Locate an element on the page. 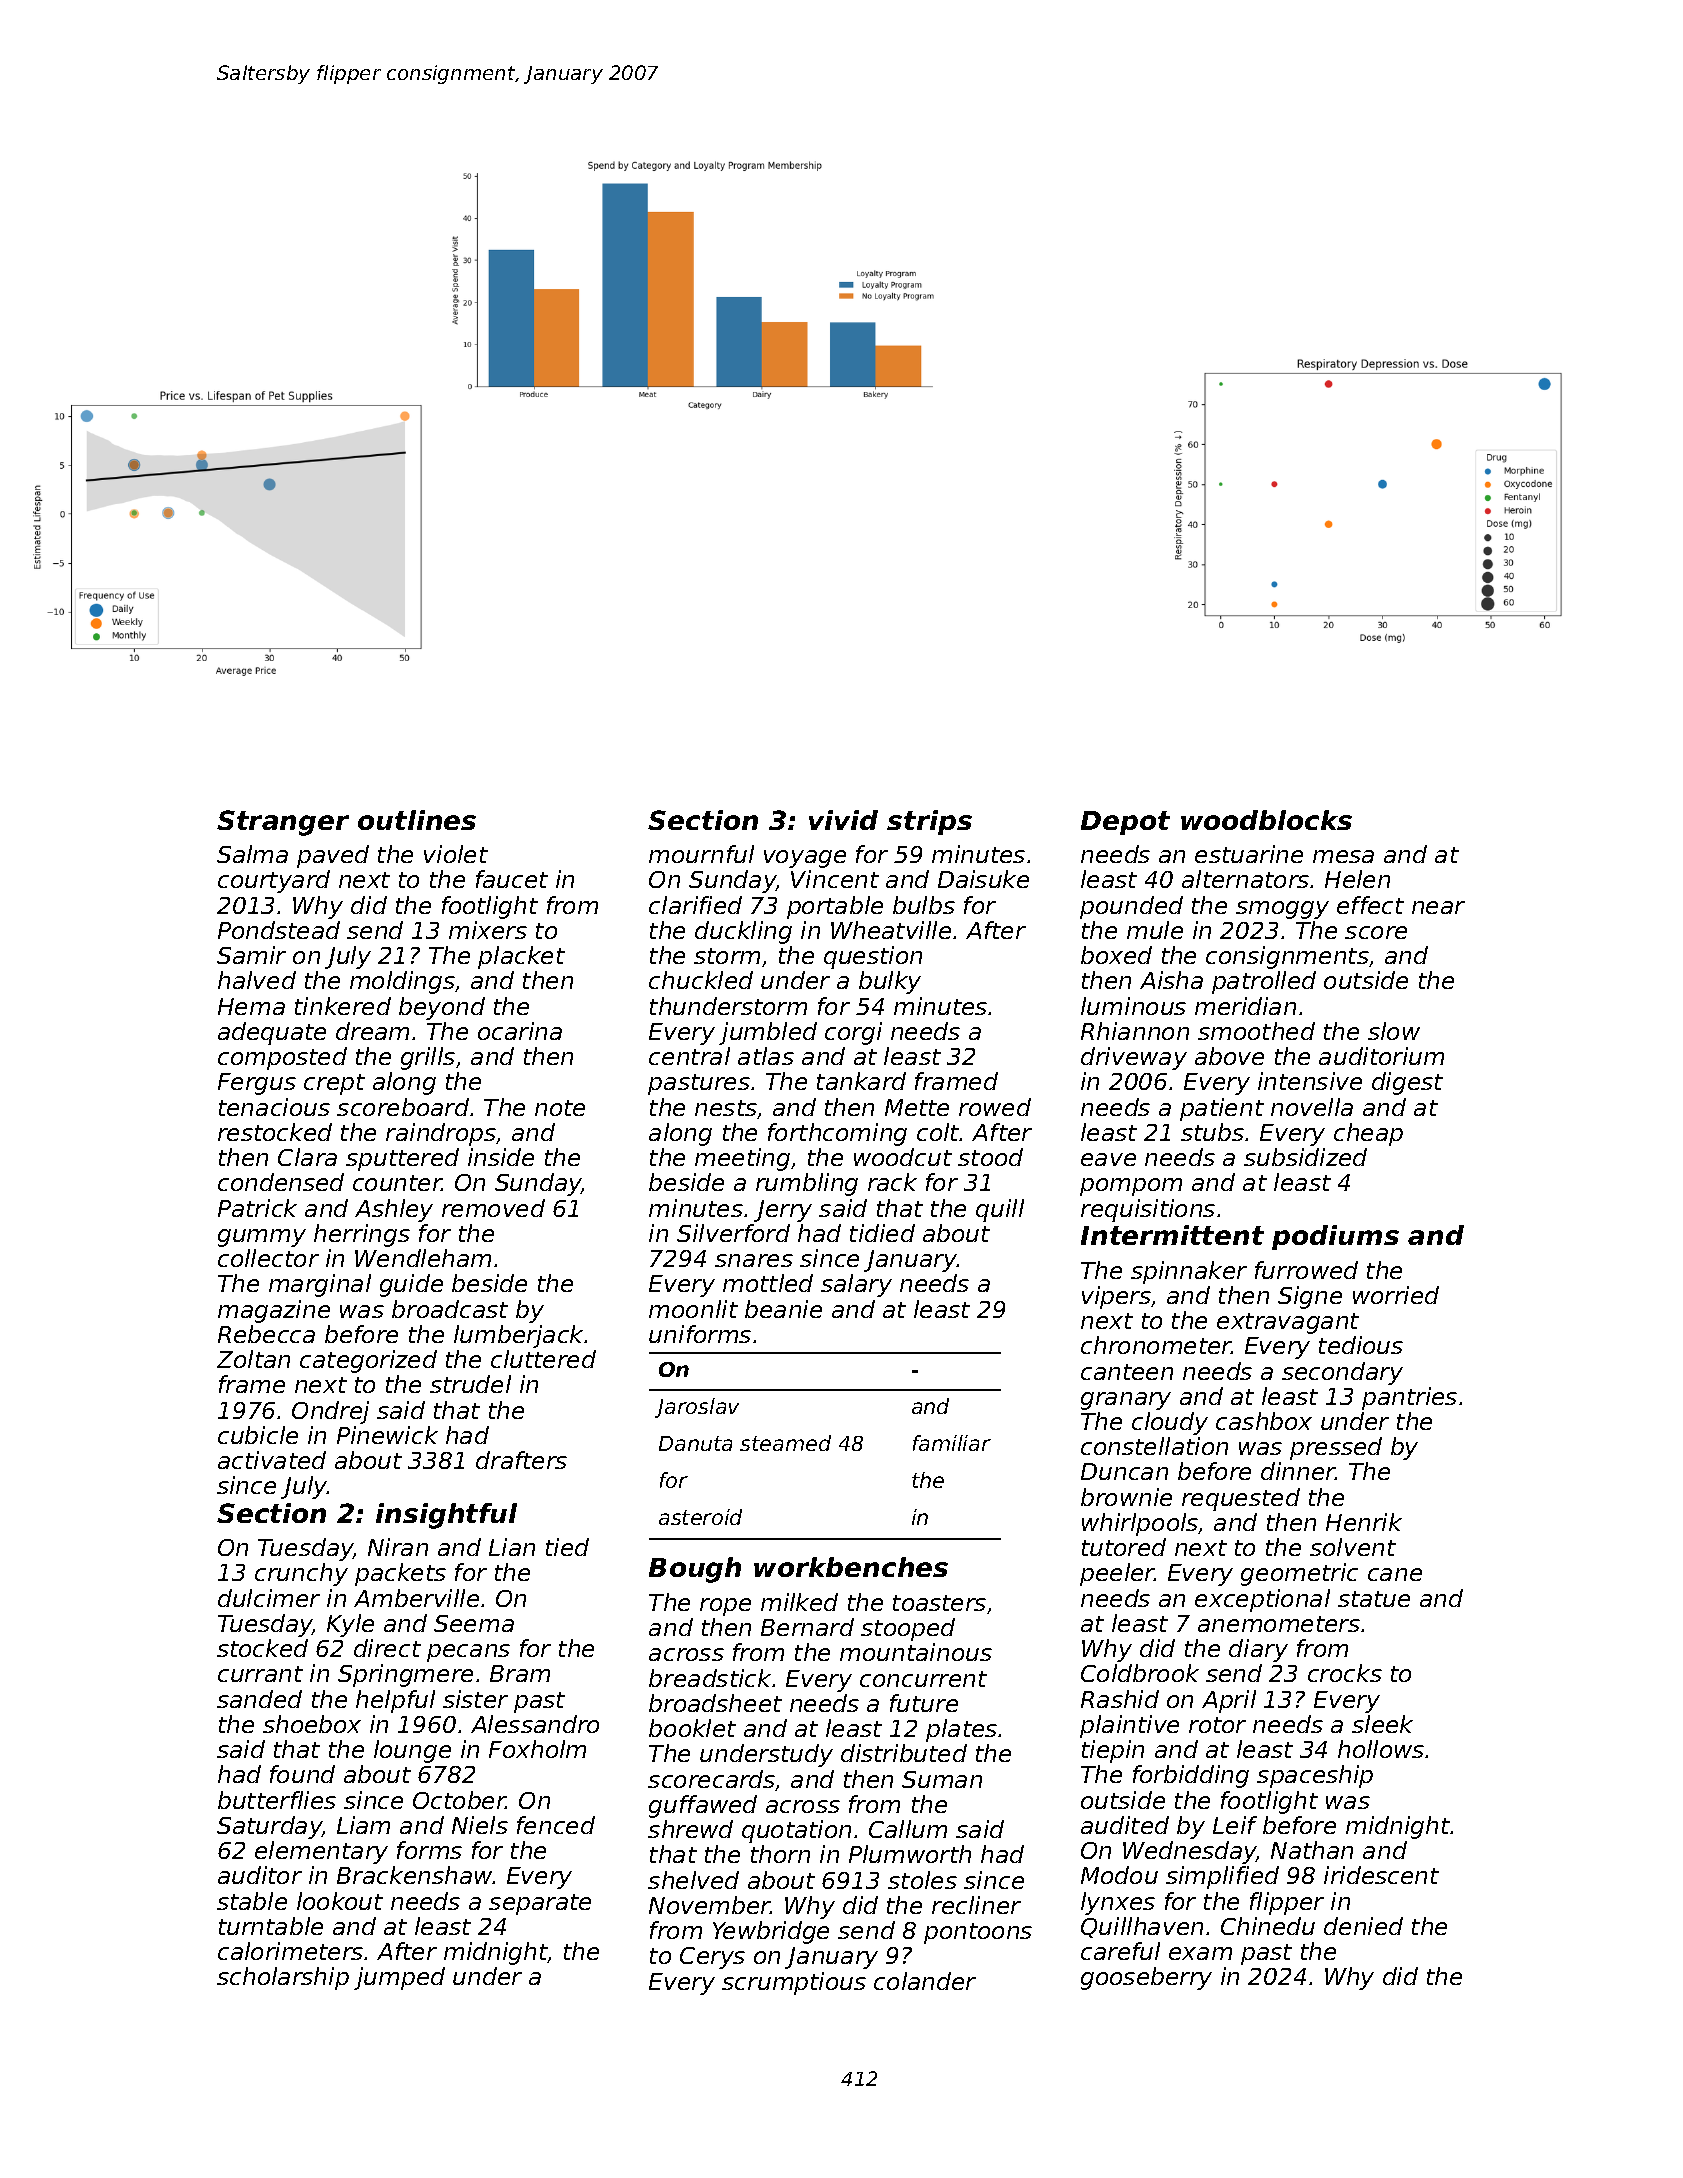 The width and height of the document is (1683, 2178). woodblocks is located at coordinates (1266, 820).
